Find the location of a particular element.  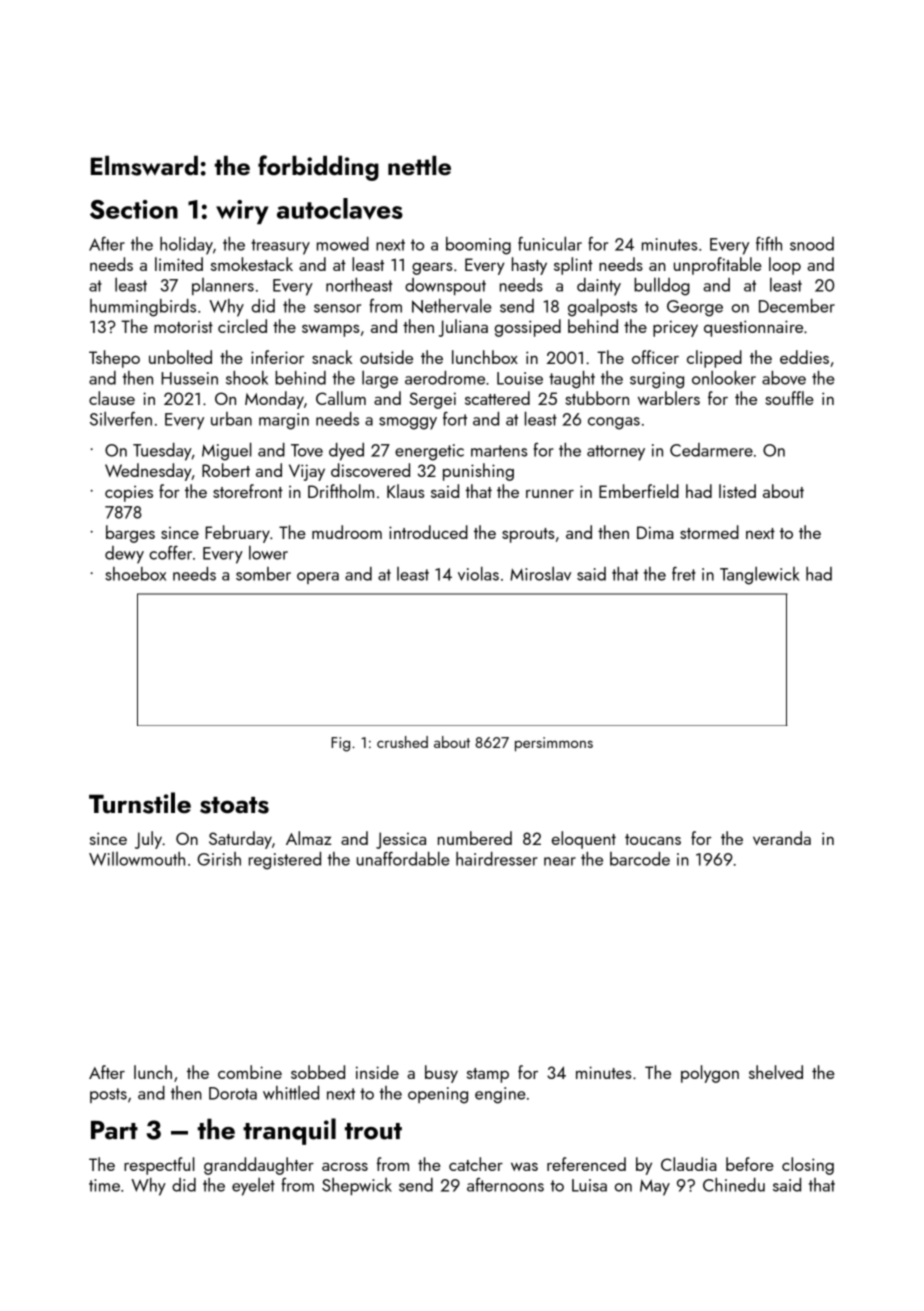

fifth is located at coordinates (769, 243).
